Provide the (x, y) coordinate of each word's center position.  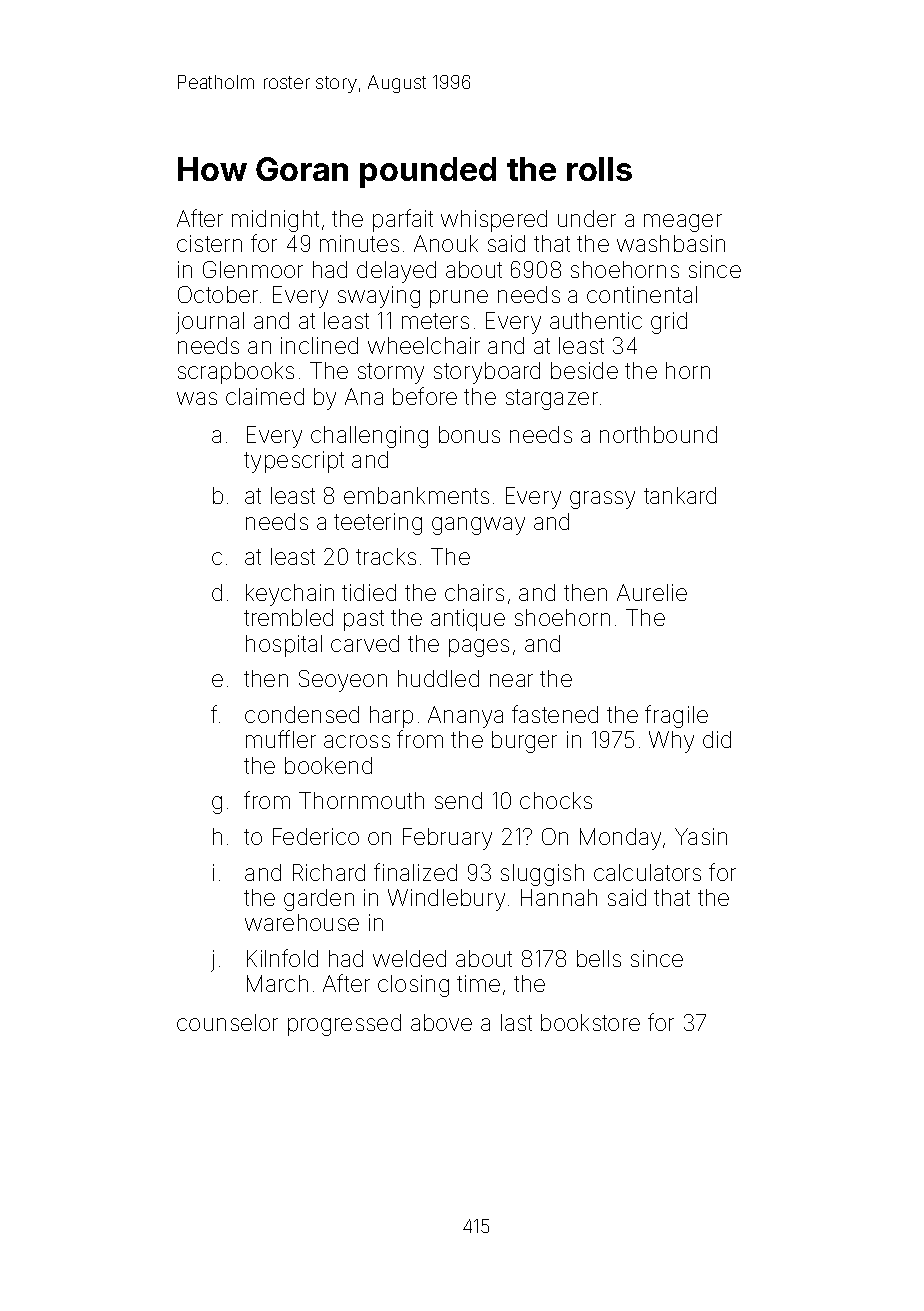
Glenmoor (253, 269)
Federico (316, 836)
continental (642, 294)
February (447, 839)
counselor (227, 1022)
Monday (620, 839)
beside (584, 370)
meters (435, 321)
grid (669, 323)
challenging (369, 437)
